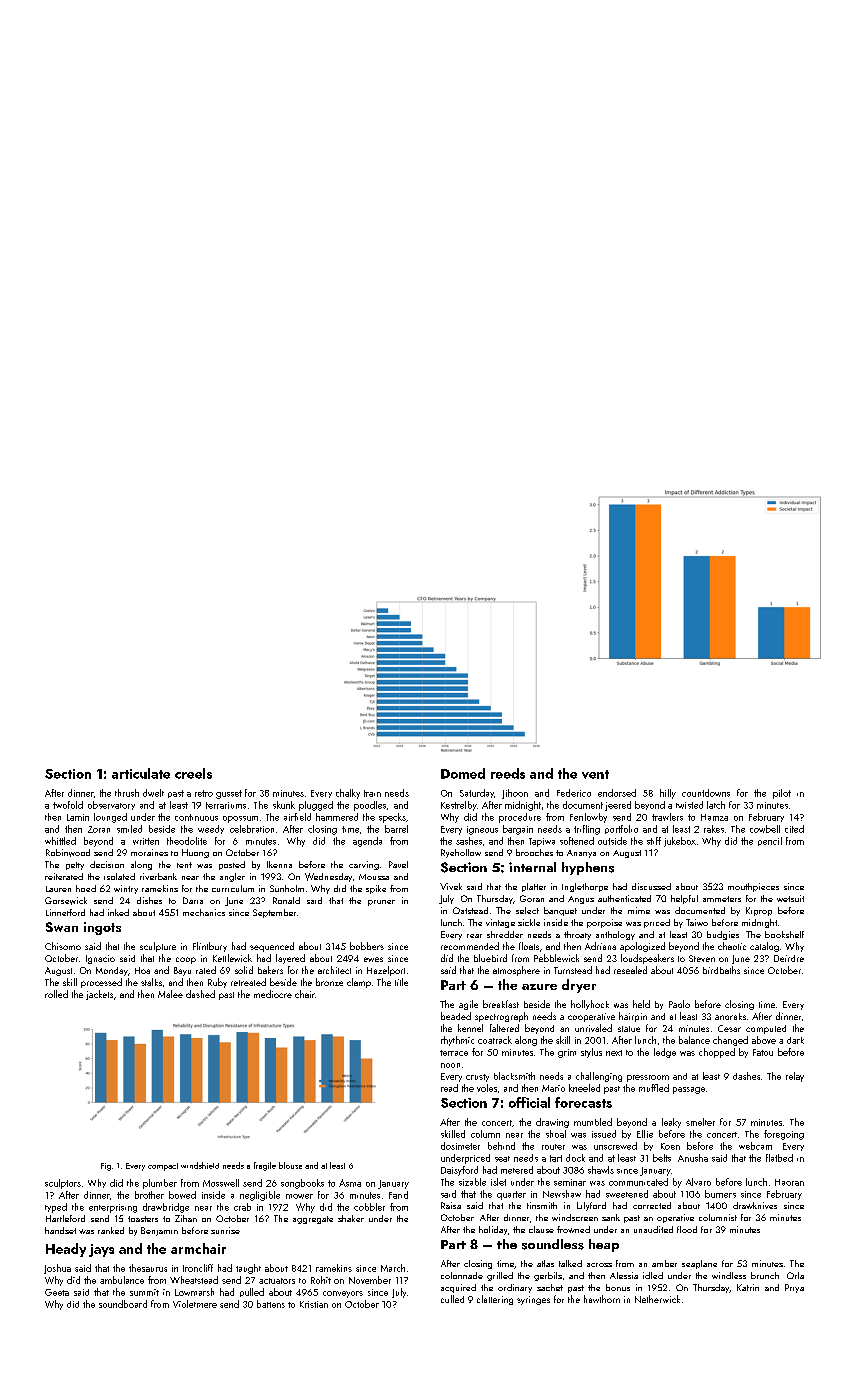 The height and width of the page is (1400, 849). Describe the element at coordinates (102, 928) in the page. I see `ingots` at that location.
